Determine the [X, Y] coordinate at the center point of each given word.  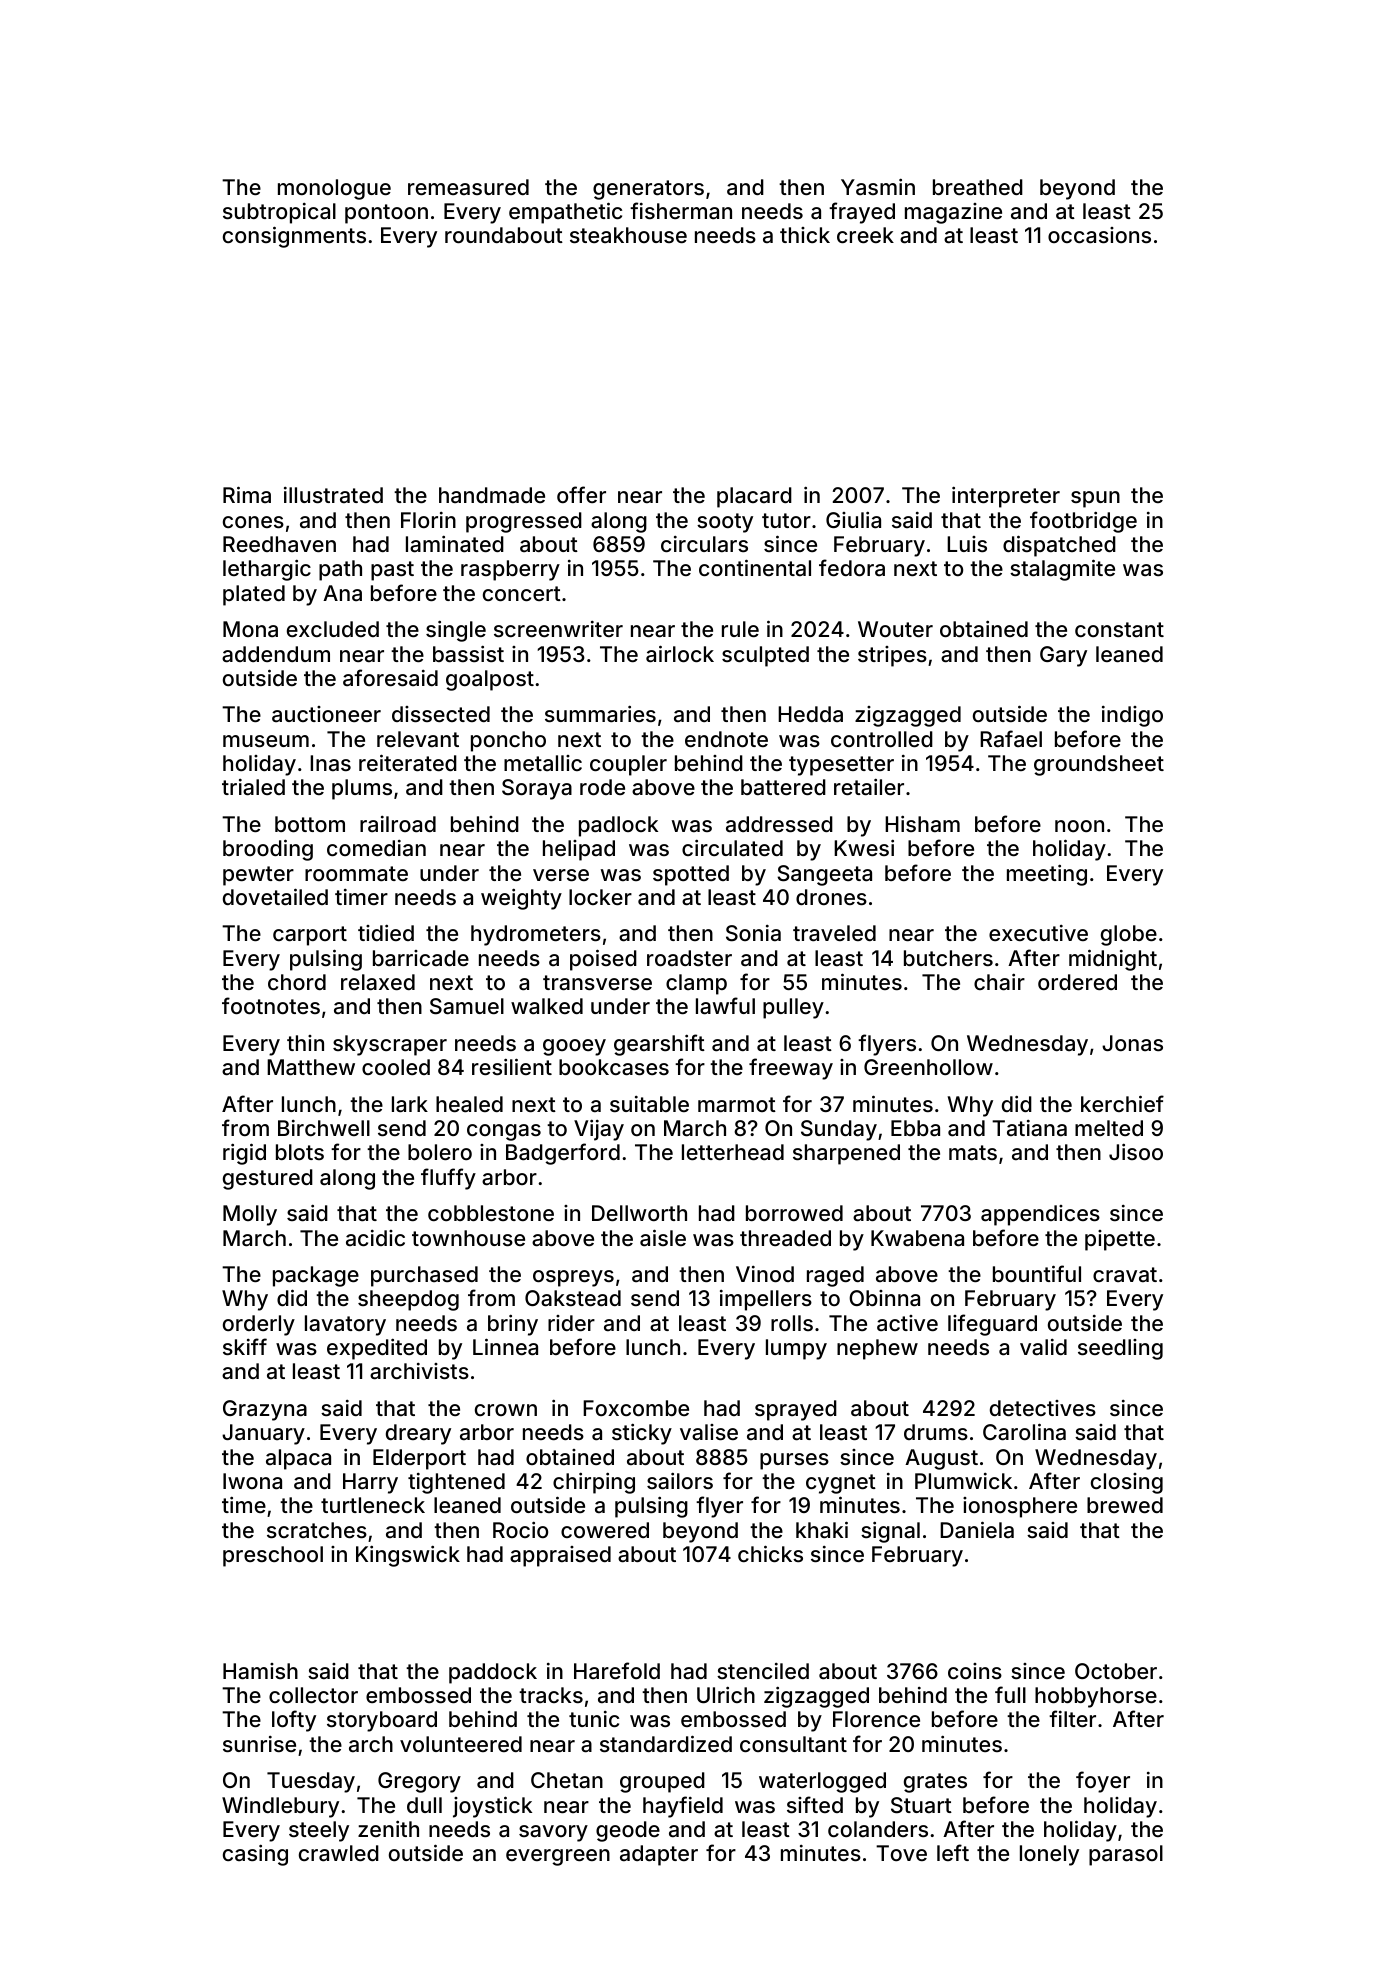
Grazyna [265, 1410]
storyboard [382, 1721]
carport [310, 936]
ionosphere [1020, 1507]
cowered [605, 1530]
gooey [574, 1047]
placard [754, 497]
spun [1095, 499]
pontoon [386, 214]
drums [936, 1432]
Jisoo [1136, 1151]
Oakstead [573, 1298]
